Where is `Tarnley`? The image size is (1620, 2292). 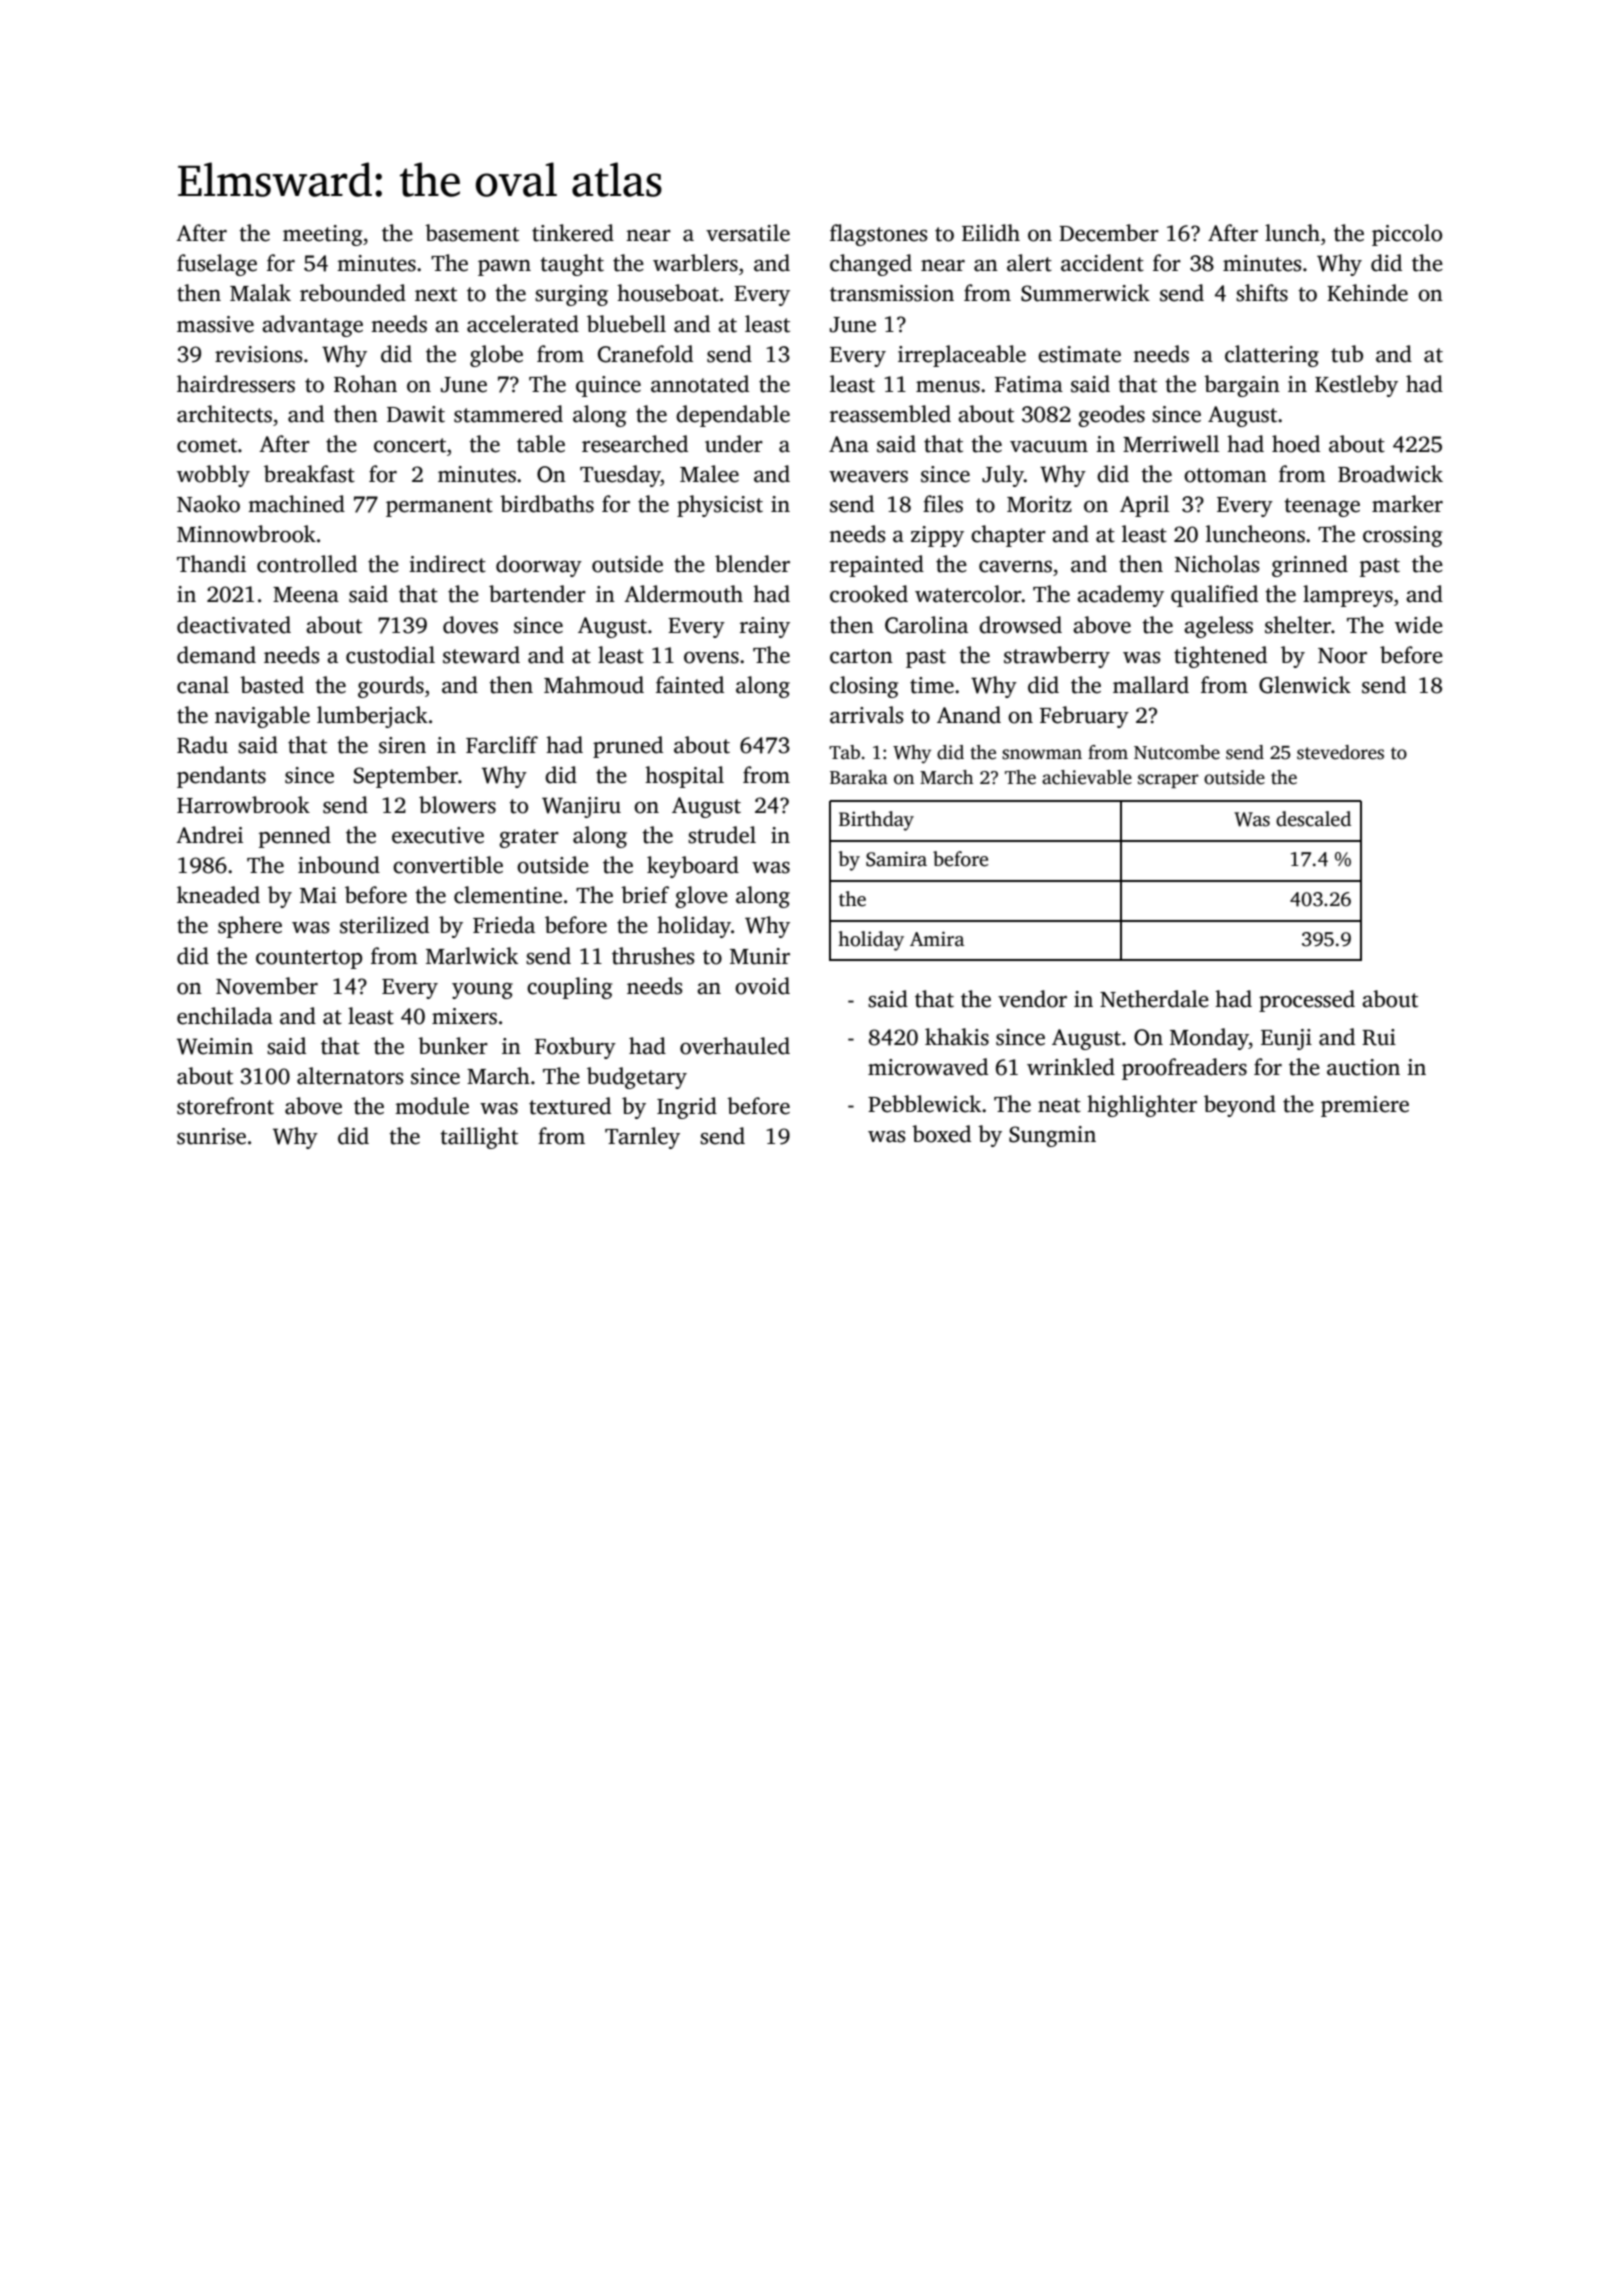
Tarnley is located at coordinates (642, 1138).
